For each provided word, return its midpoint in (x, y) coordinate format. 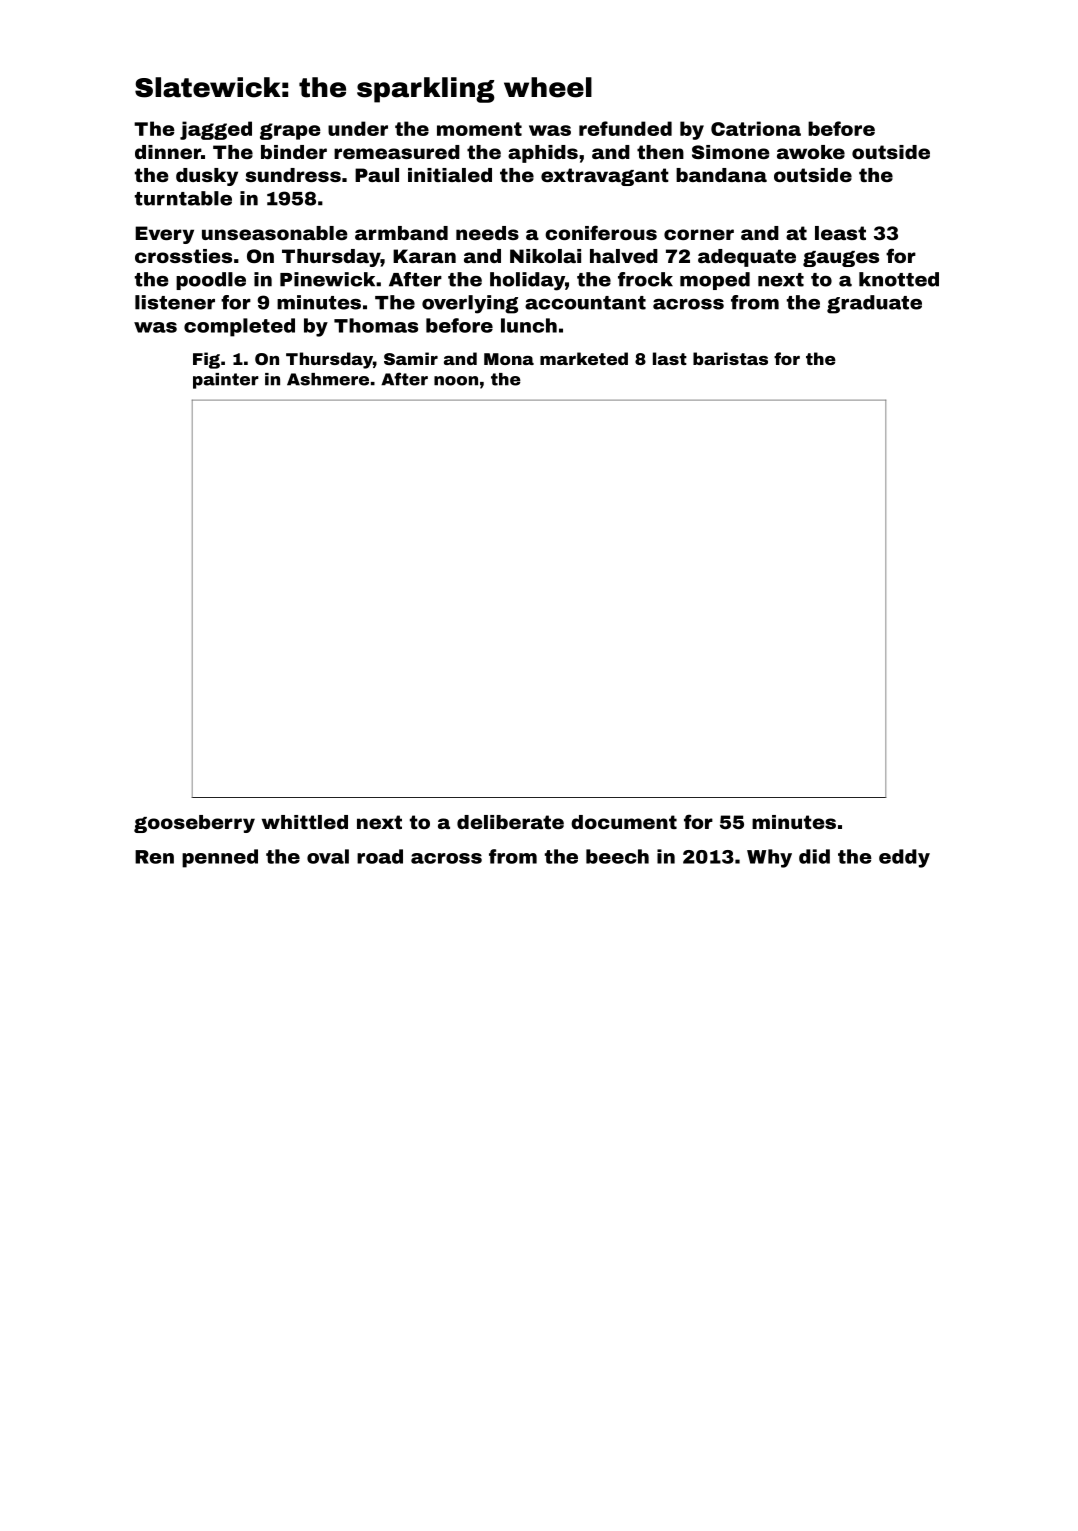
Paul (377, 175)
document (624, 822)
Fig (206, 360)
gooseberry (194, 824)
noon (456, 381)
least (840, 233)
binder (294, 152)
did (814, 856)
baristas (730, 358)
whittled (305, 822)
